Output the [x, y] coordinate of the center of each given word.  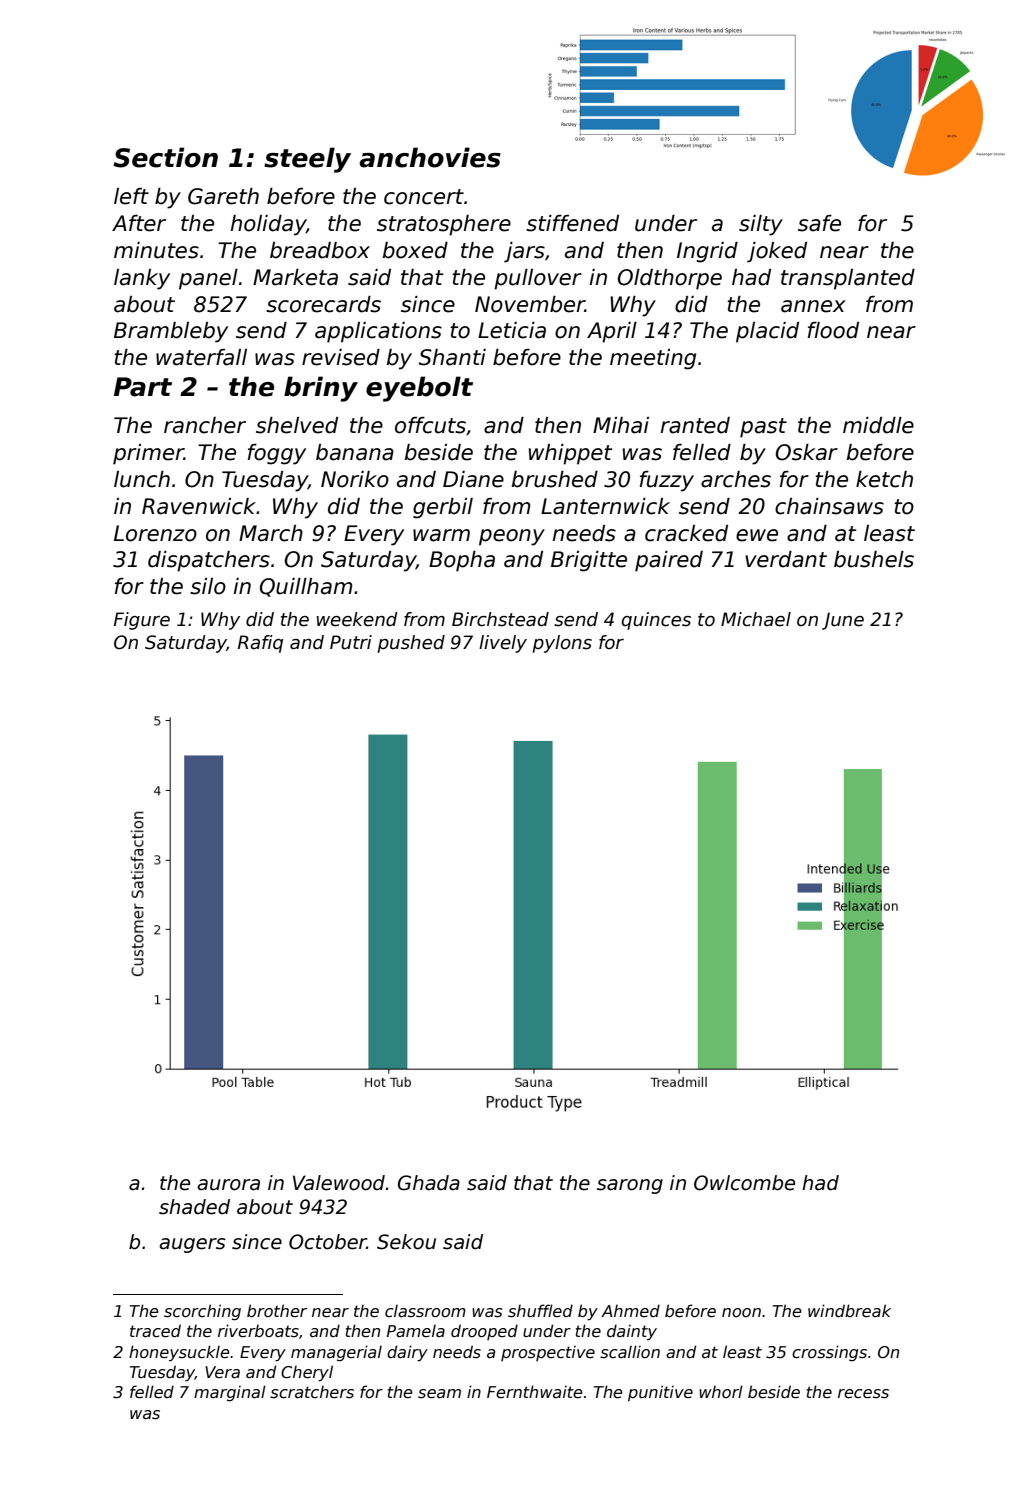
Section [165, 157]
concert [424, 197]
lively [503, 644]
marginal [230, 1393]
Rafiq [260, 644]
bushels [874, 559]
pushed [411, 644]
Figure [142, 621]
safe [819, 223]
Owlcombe [744, 1183]
